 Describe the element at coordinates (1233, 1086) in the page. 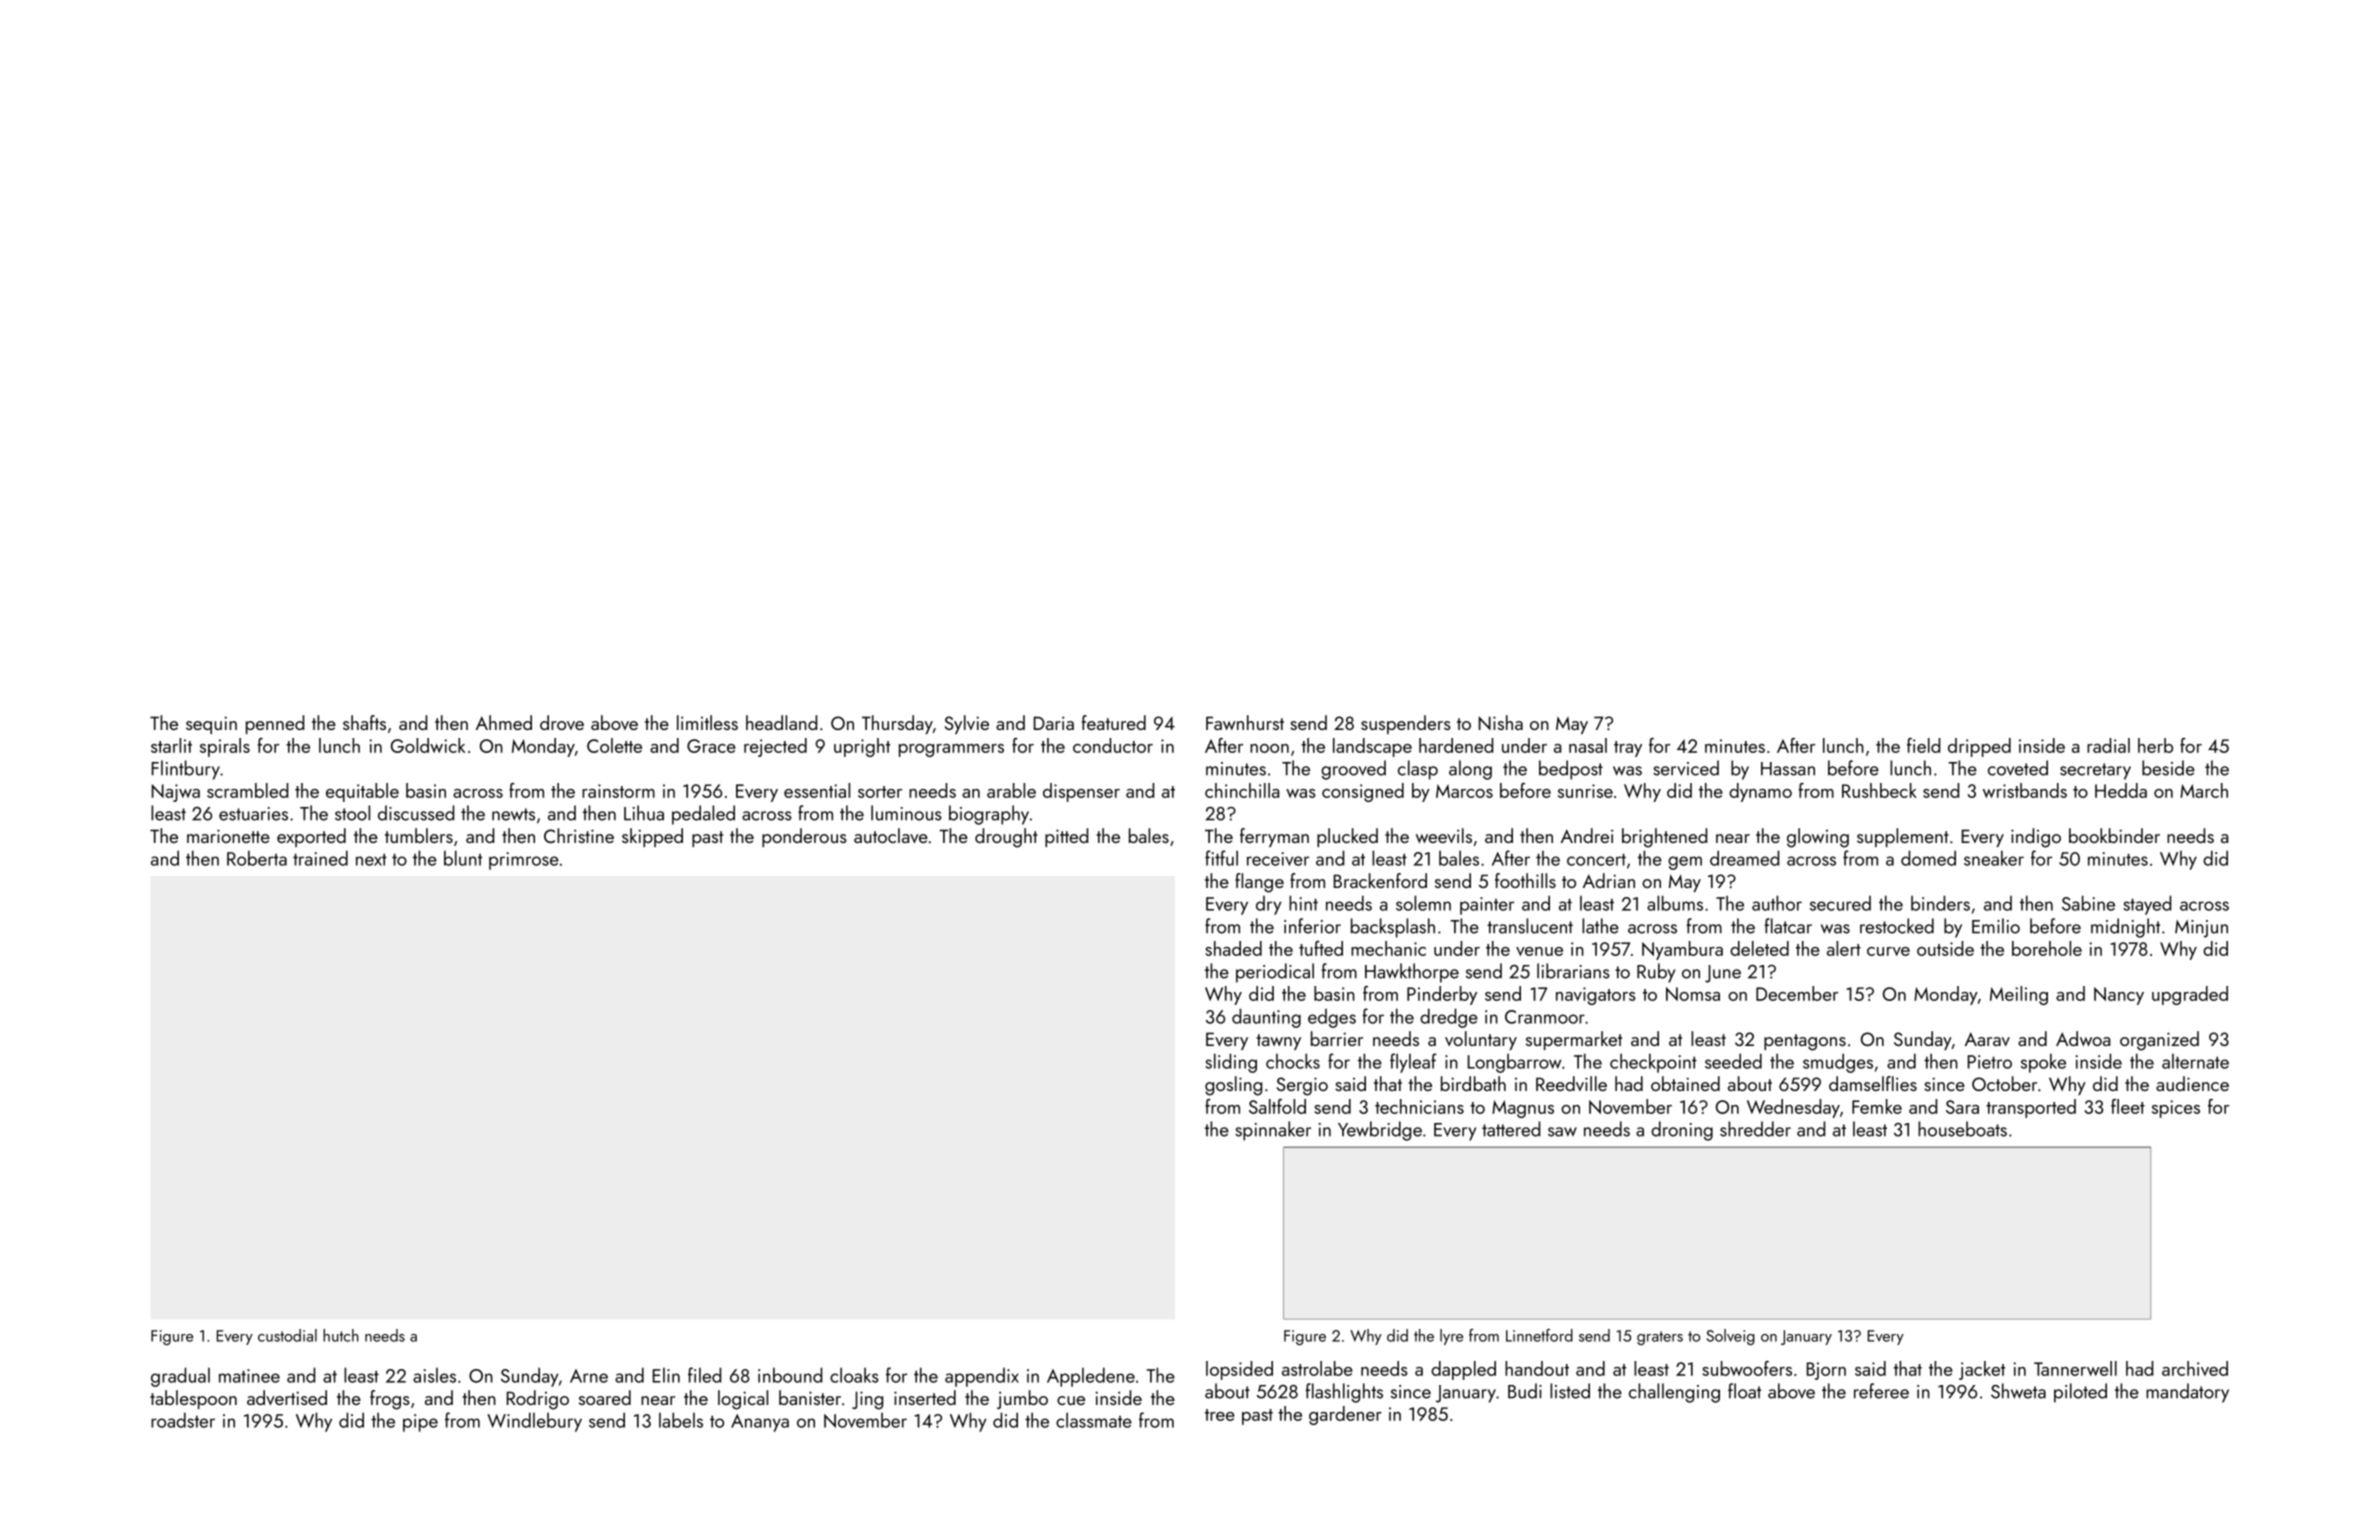

I see `gosling` at that location.
